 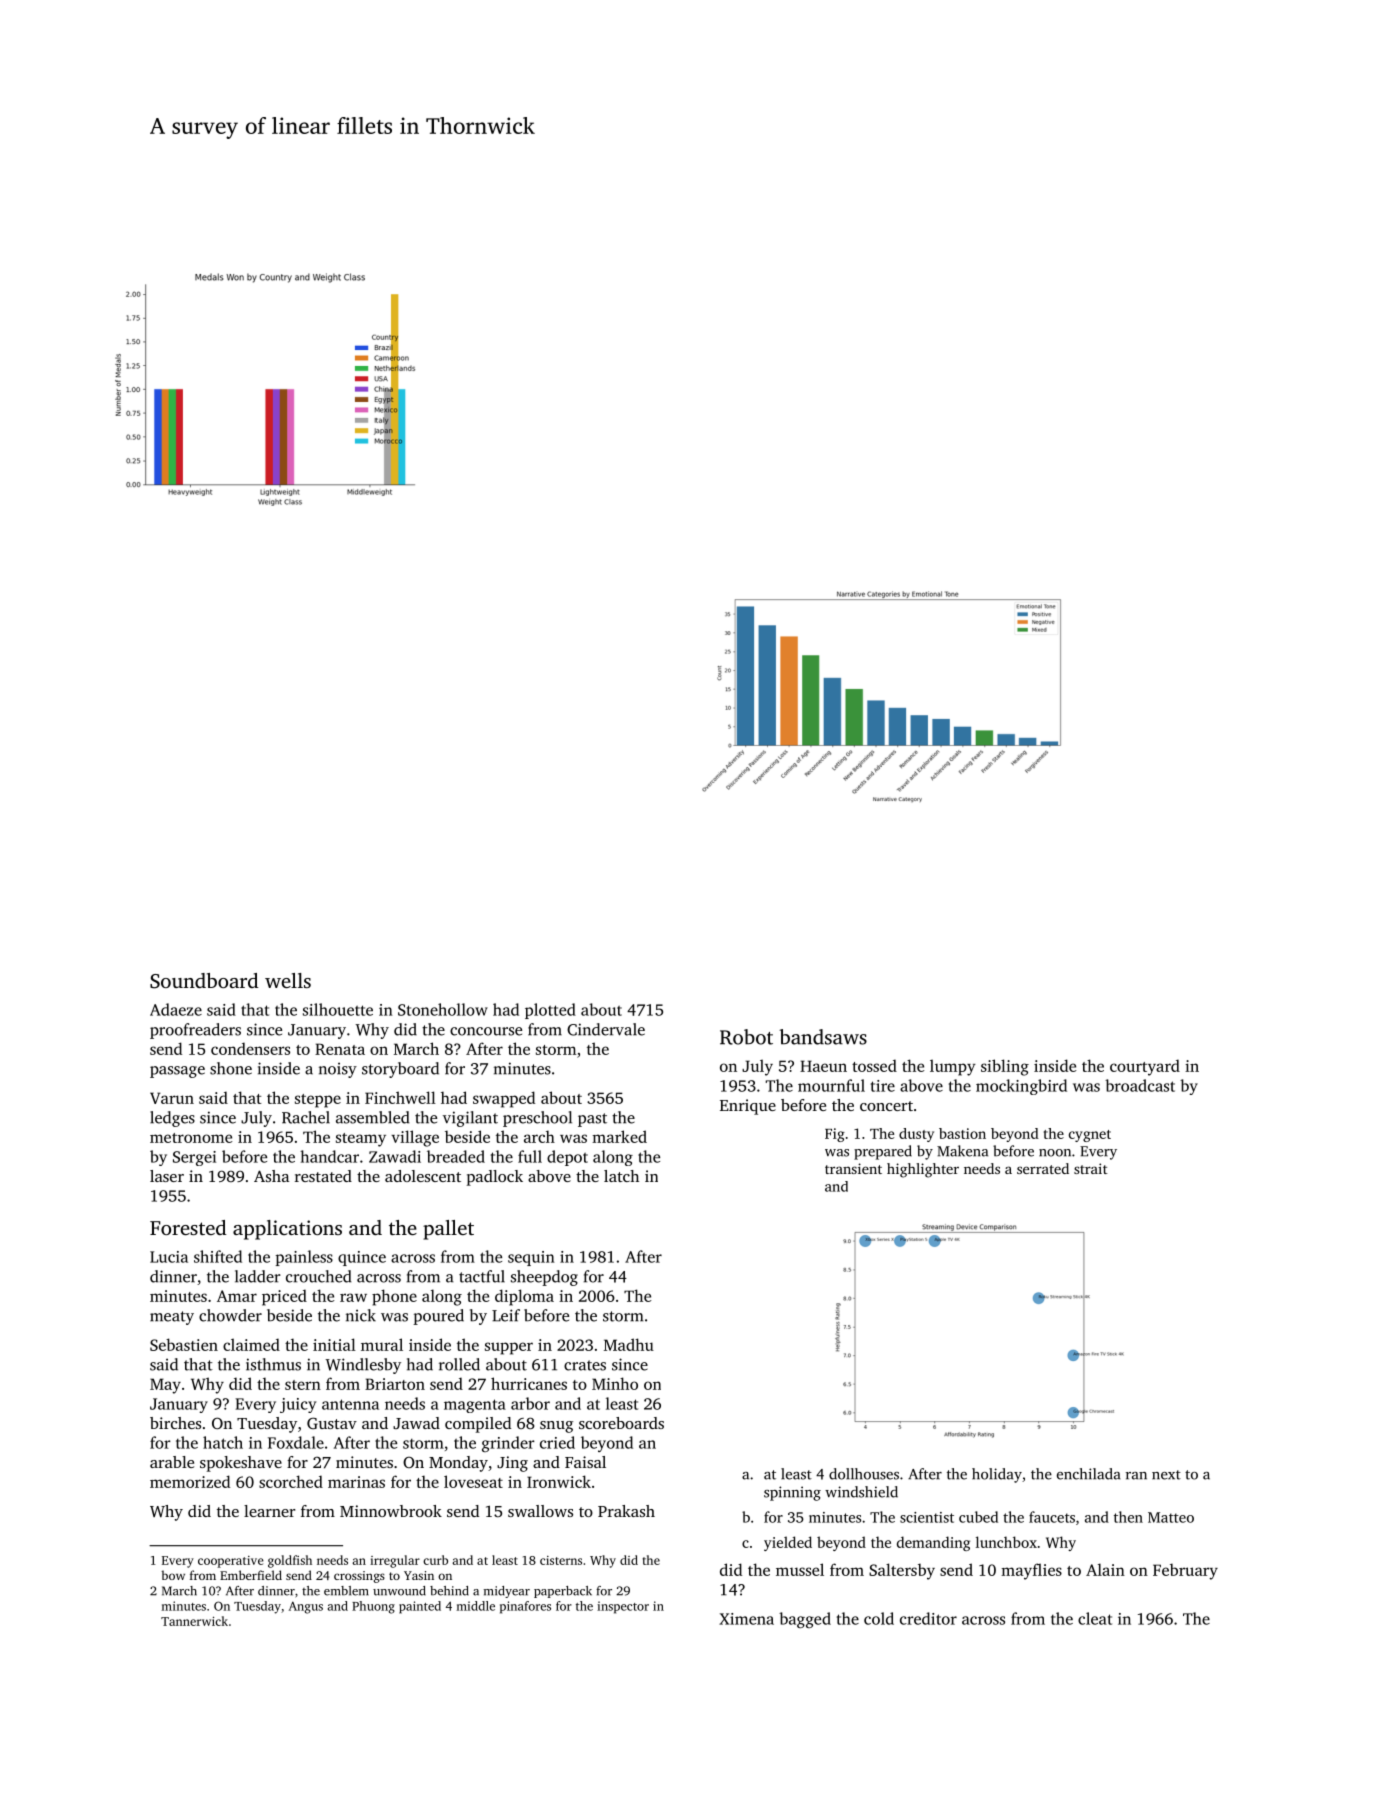 I want to click on Renata, so click(x=340, y=1049).
